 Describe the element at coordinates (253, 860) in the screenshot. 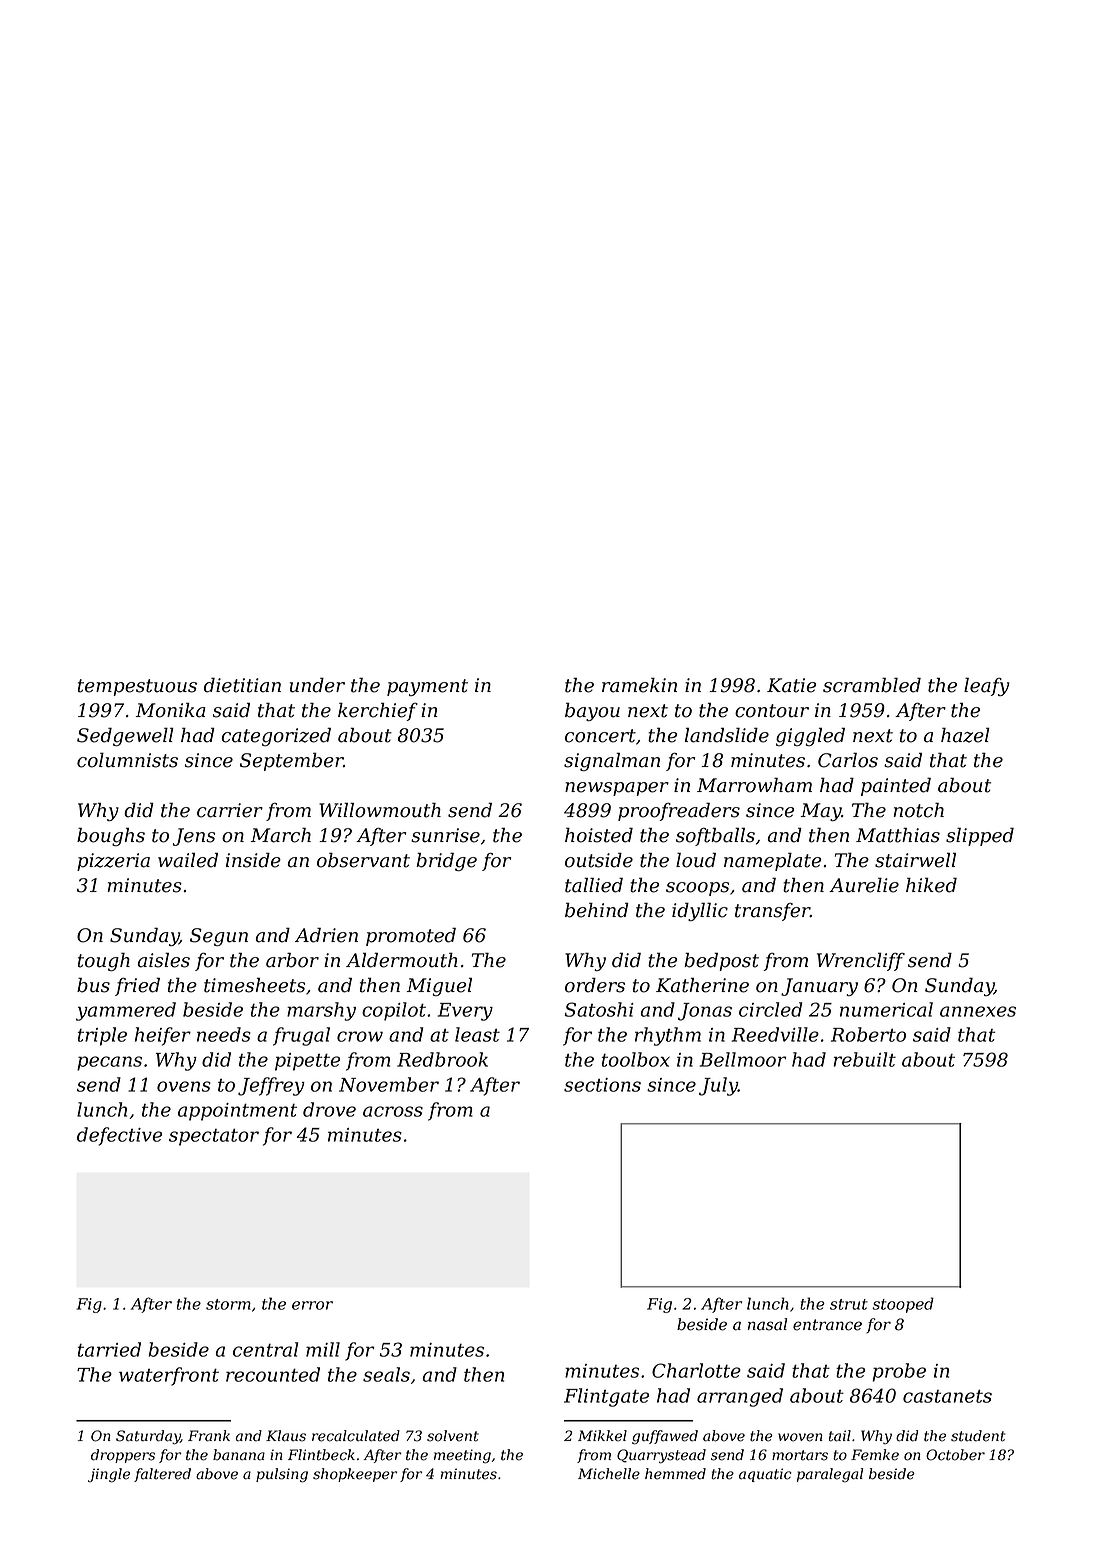

I see `inside` at that location.
